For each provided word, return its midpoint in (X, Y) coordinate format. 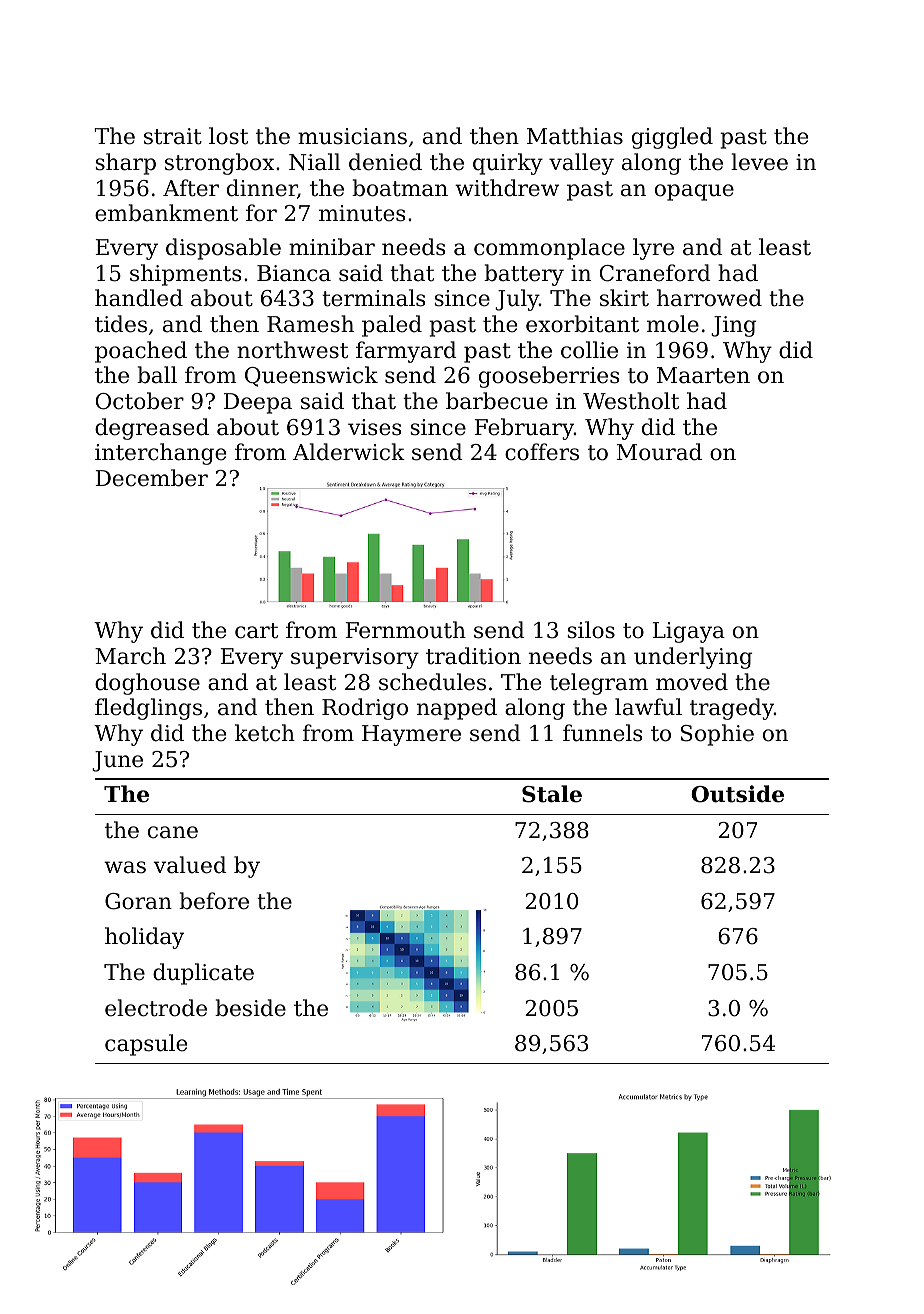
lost (228, 136)
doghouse (147, 684)
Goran (138, 901)
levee (759, 162)
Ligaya (688, 632)
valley (581, 164)
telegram (599, 684)
